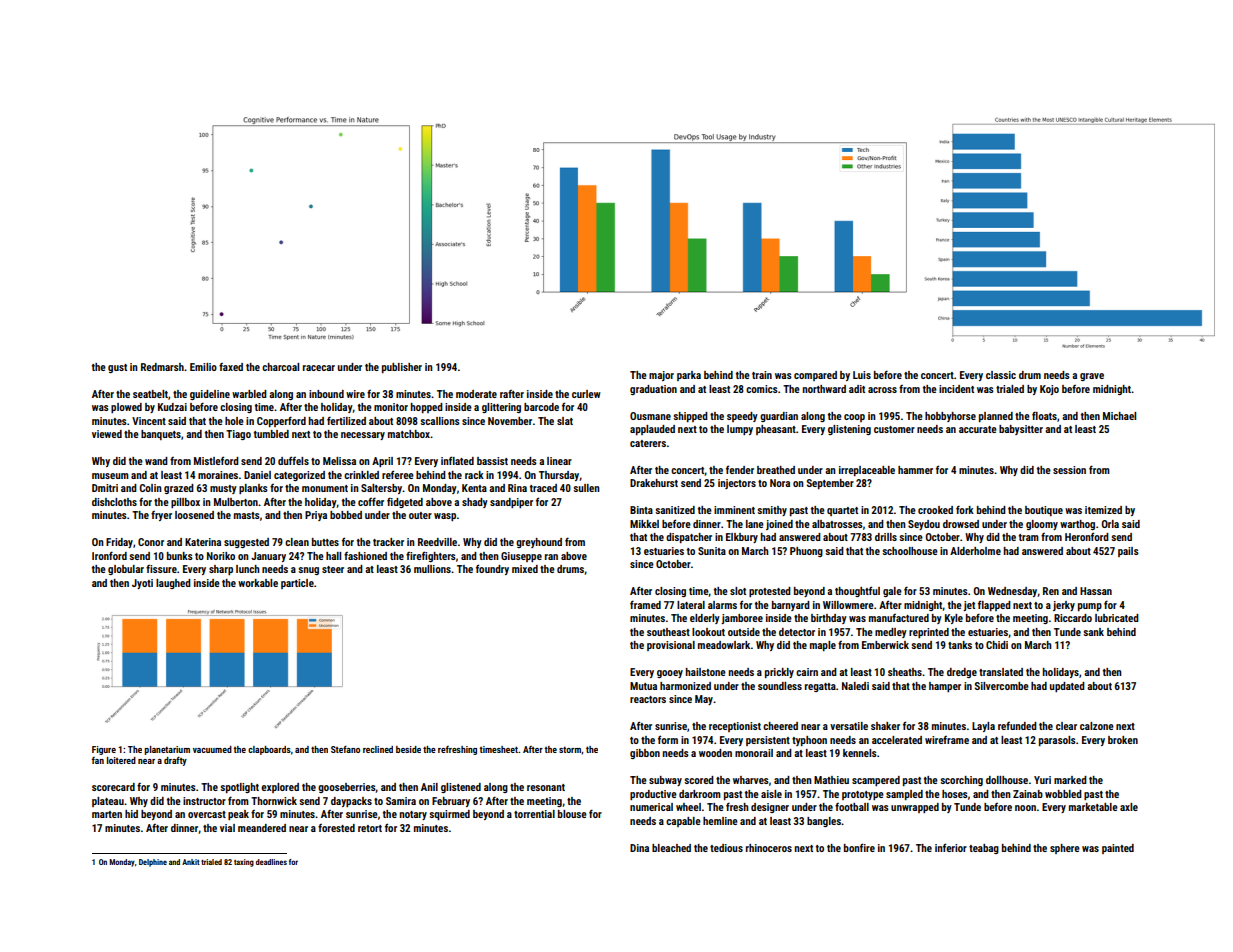 The image size is (1233, 952). What do you see at coordinates (639, 848) in the screenshot?
I see `Dina` at bounding box center [639, 848].
